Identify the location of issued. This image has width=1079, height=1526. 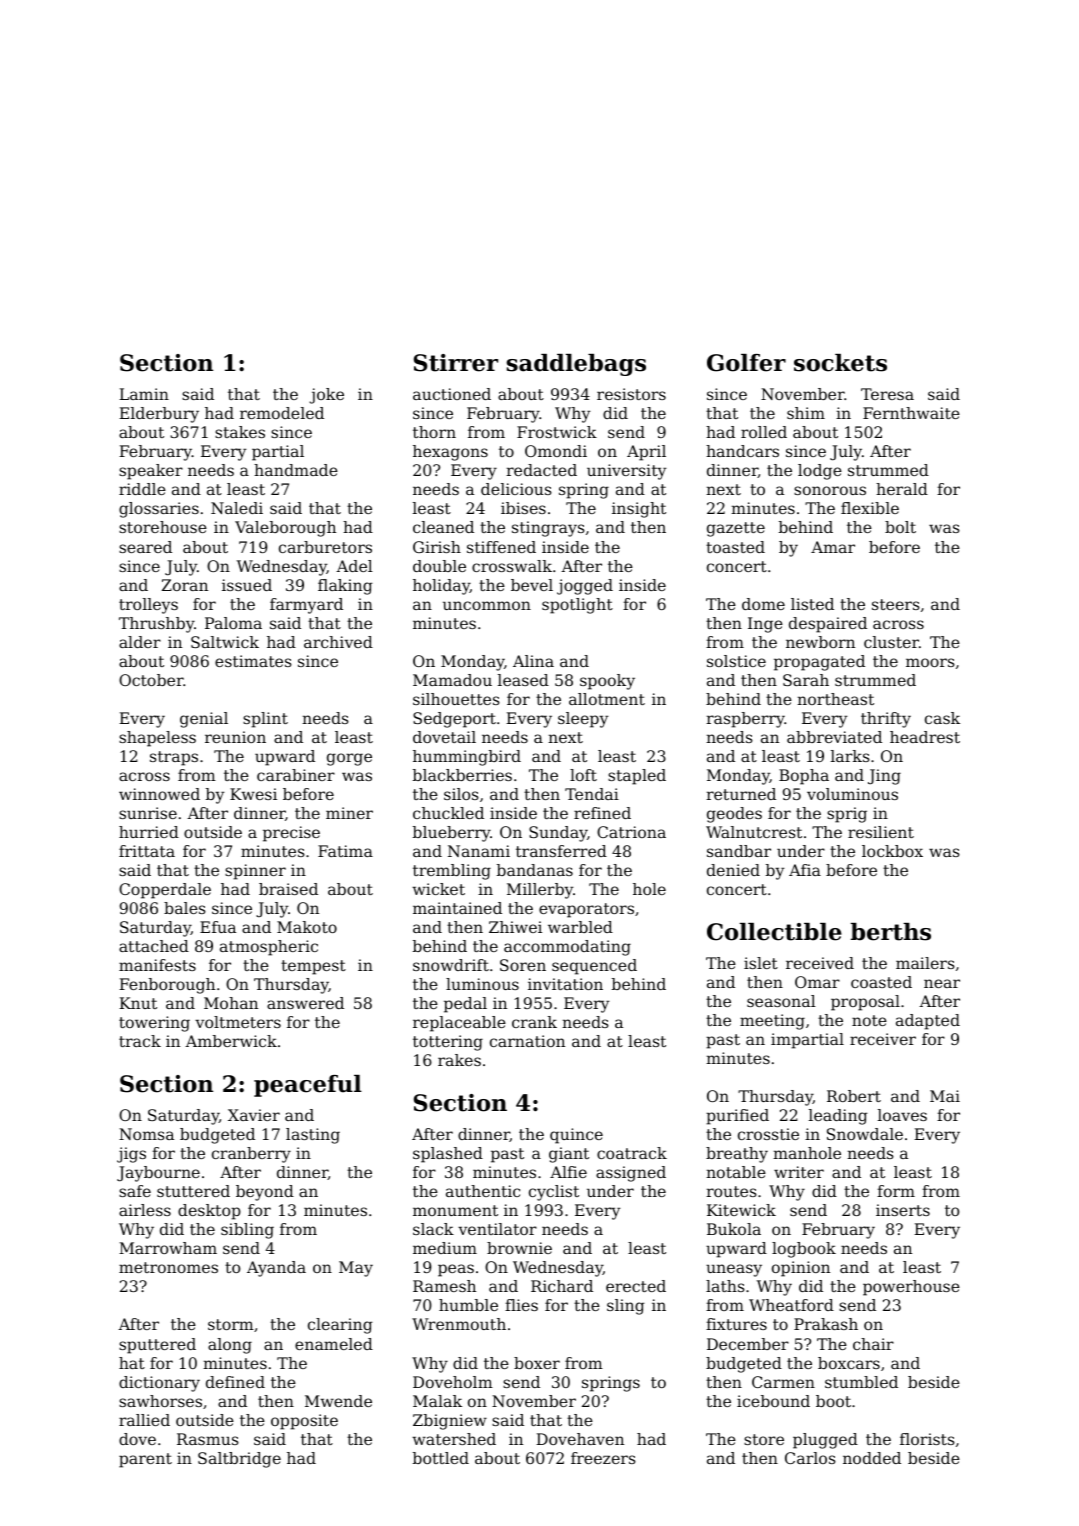
(247, 585).
